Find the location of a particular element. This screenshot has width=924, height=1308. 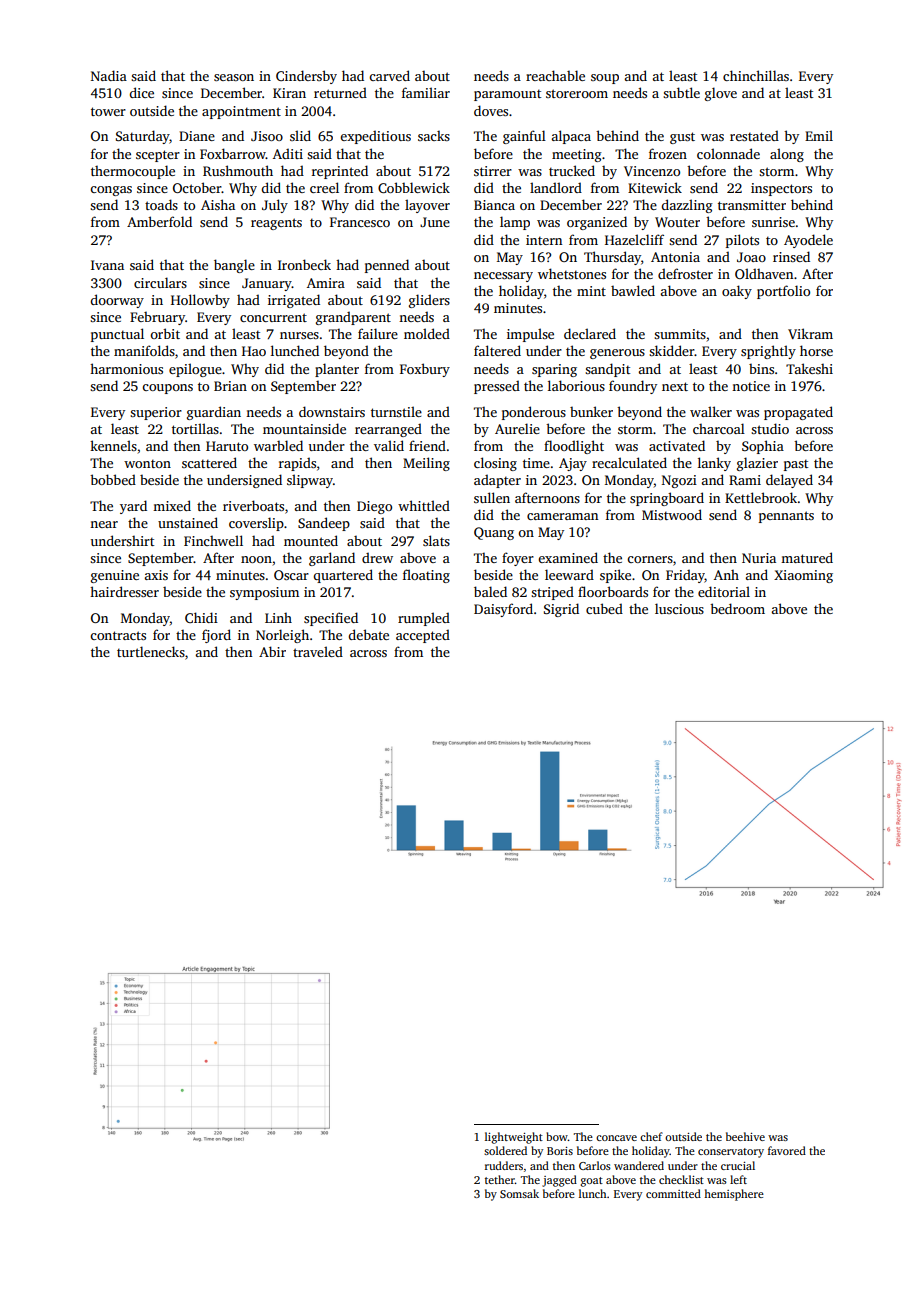

tether is located at coordinates (500, 1179).
